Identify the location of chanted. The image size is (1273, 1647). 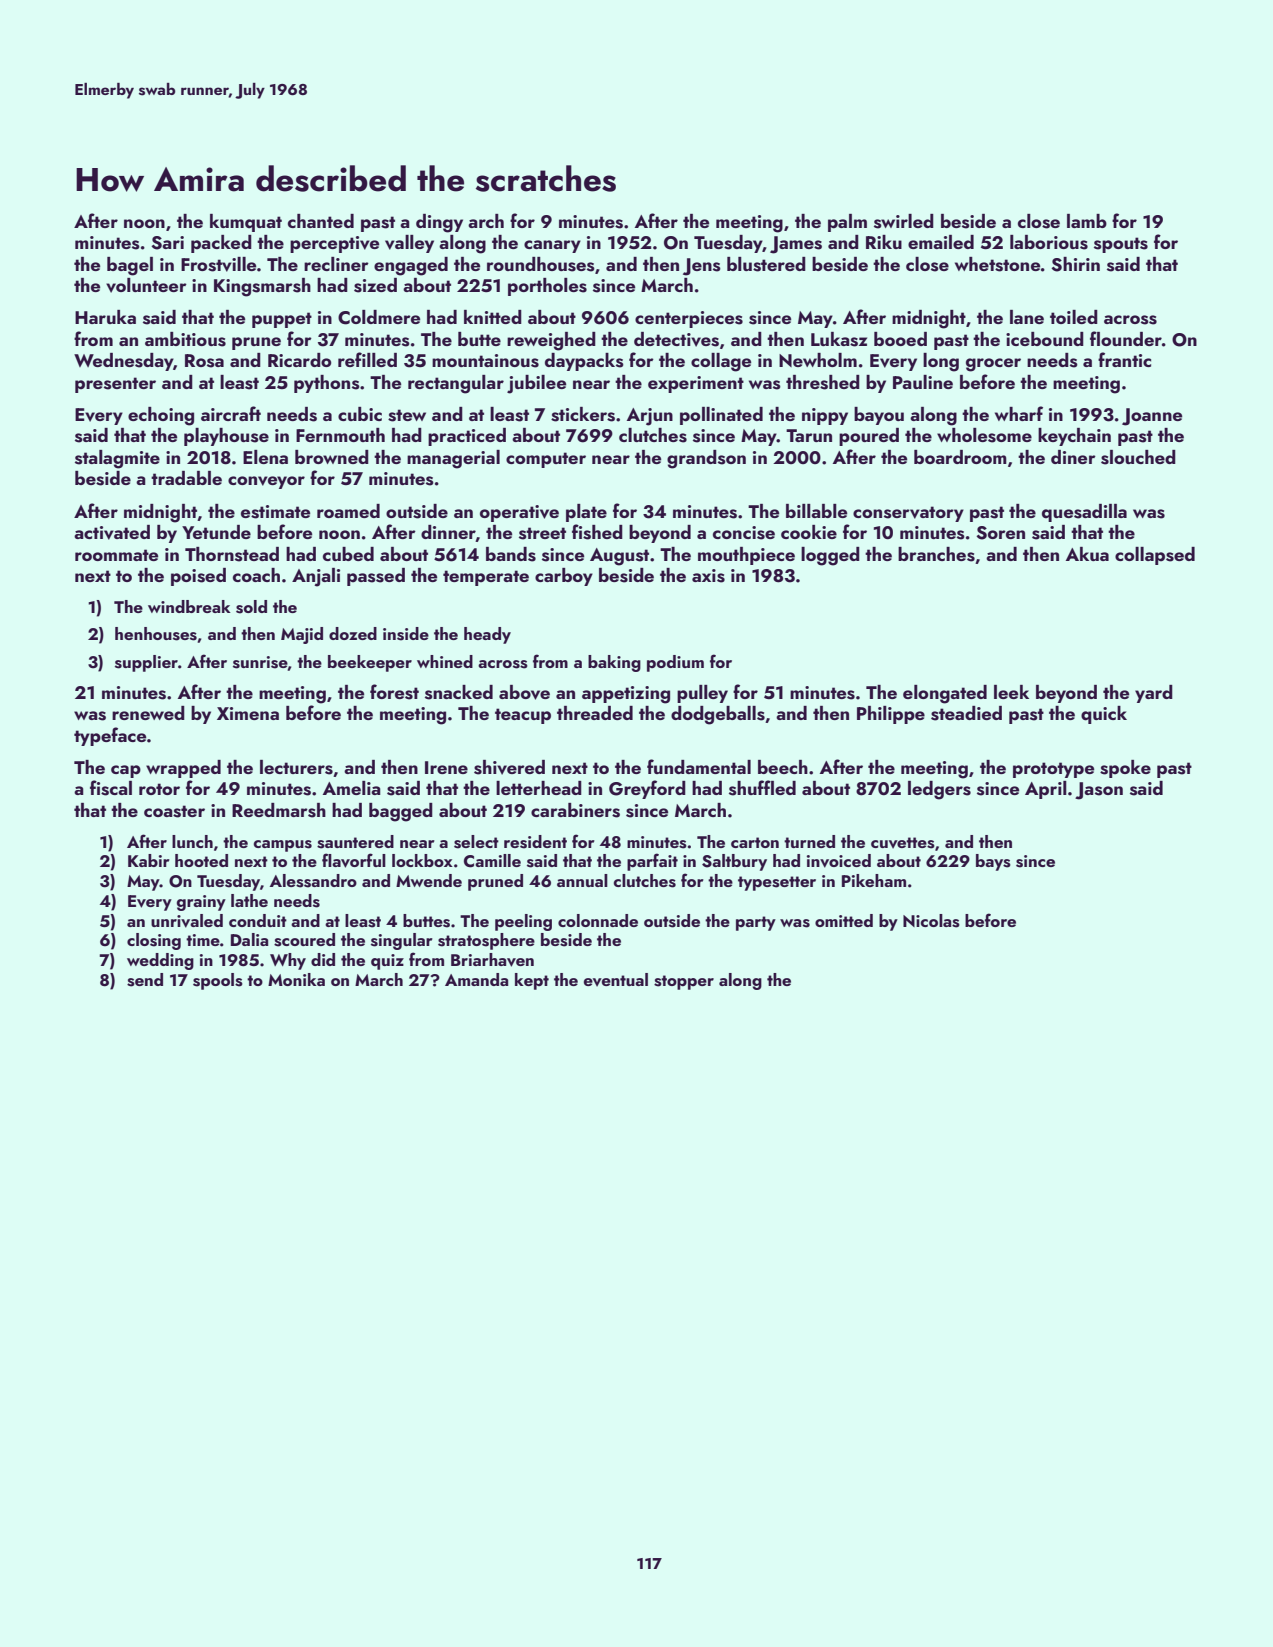
(321, 221).
